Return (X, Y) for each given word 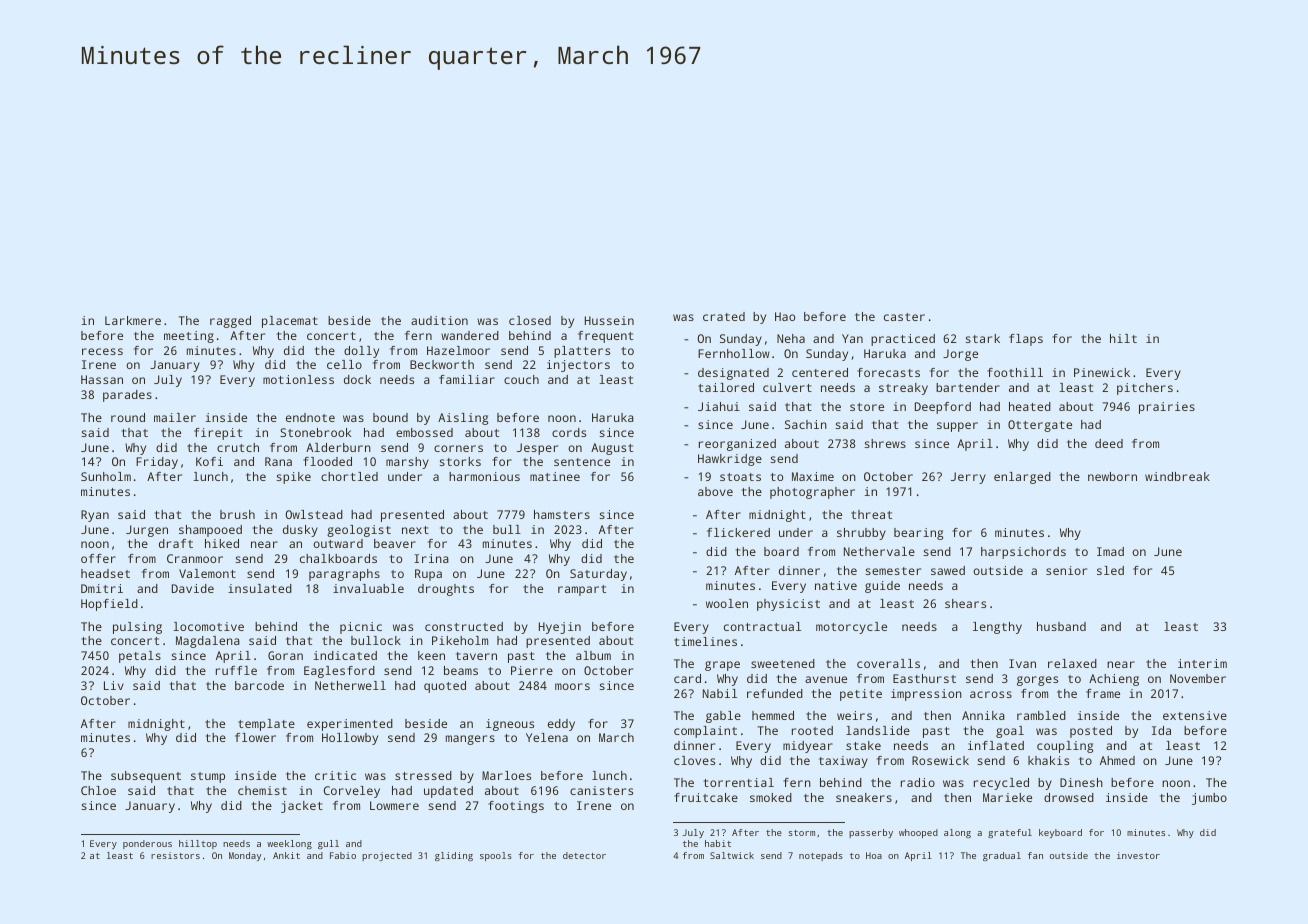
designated (733, 374)
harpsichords (1023, 553)
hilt (1123, 338)
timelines (705, 641)
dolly (361, 352)
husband (1061, 626)
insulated (260, 588)
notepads (821, 856)
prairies (1167, 408)
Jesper (537, 449)
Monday (245, 856)
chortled (349, 476)
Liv (114, 685)
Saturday (598, 575)
